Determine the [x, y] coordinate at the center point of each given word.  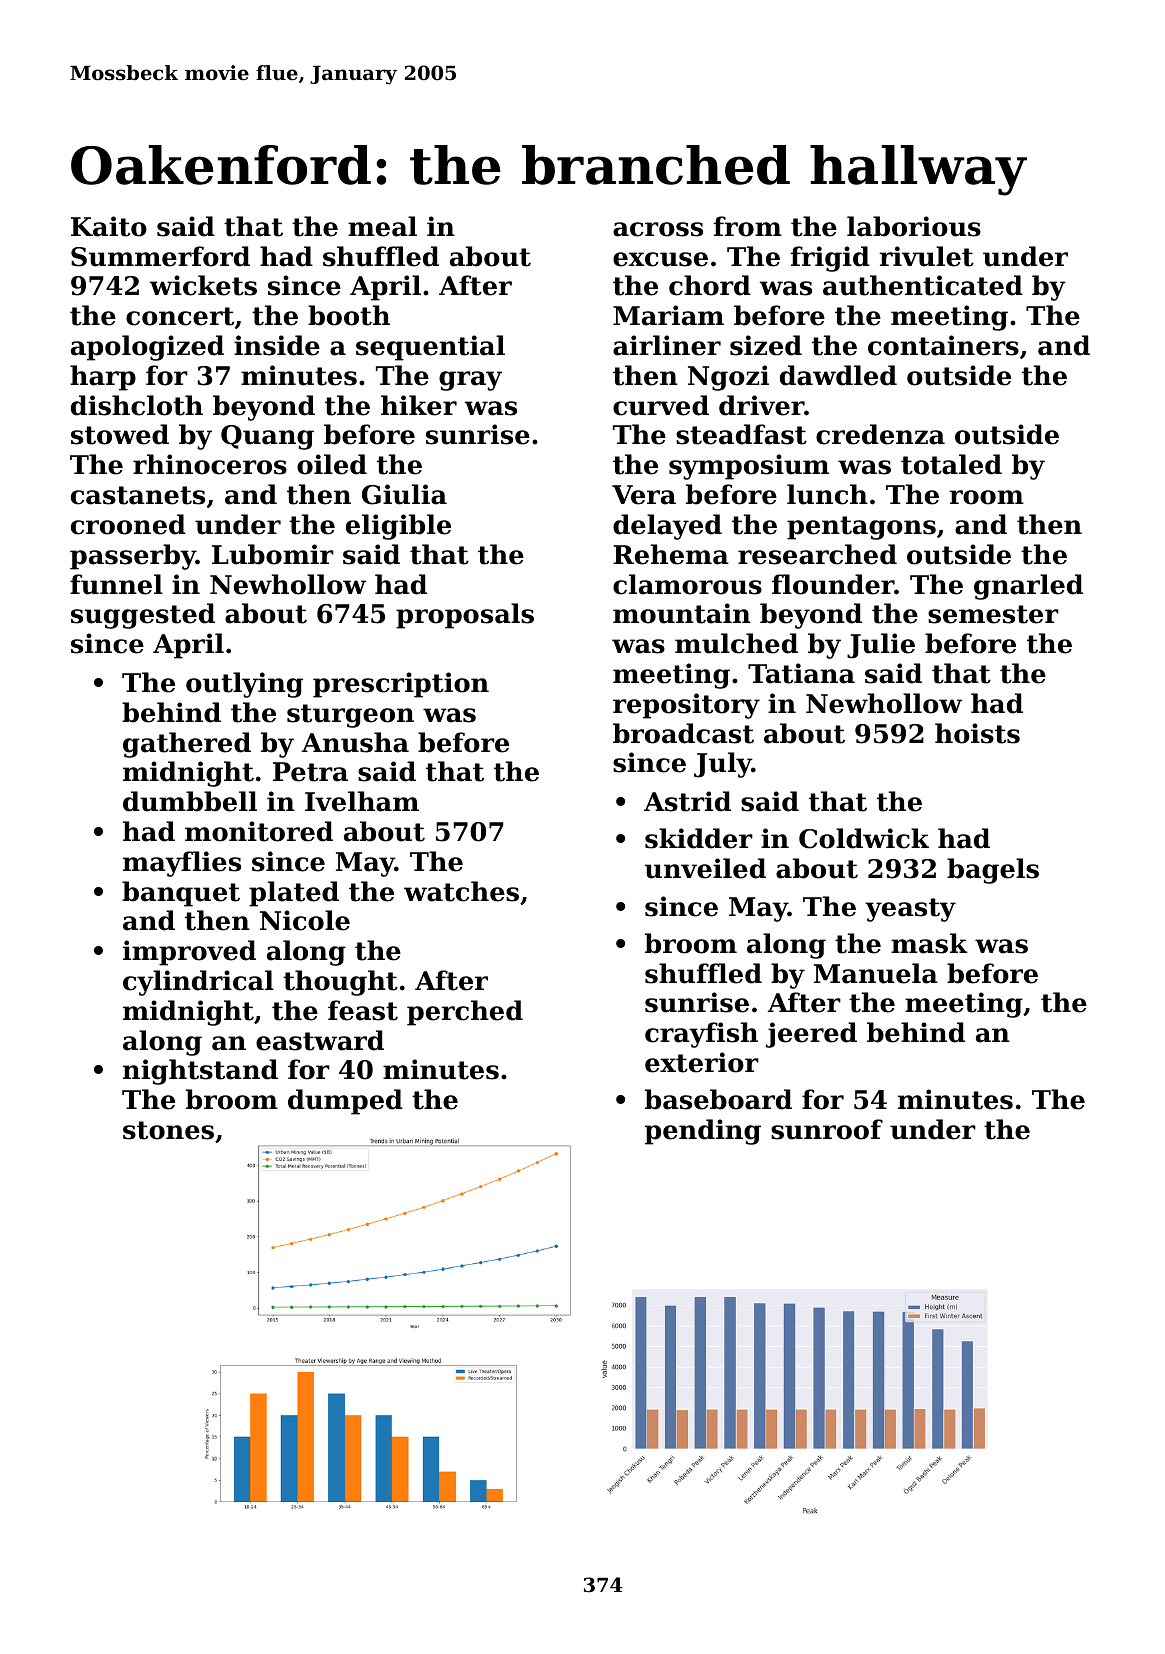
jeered [811, 1035]
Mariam [668, 315]
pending [703, 1132]
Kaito [109, 226]
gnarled [1028, 587]
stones [168, 1130]
